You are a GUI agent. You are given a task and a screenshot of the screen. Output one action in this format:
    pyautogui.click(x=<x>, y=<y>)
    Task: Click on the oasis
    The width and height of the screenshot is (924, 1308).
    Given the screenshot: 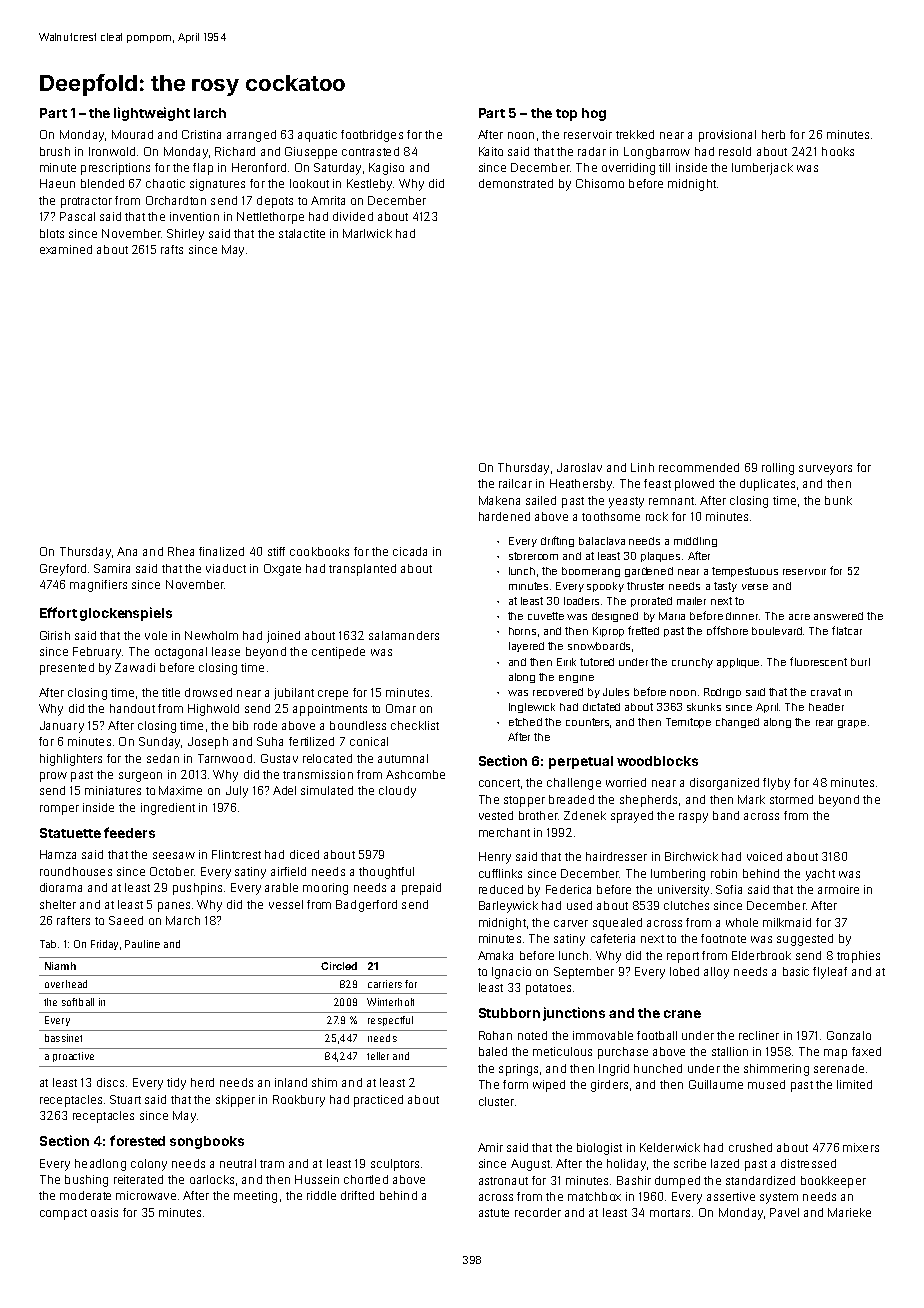 What is the action you would take?
    pyautogui.click(x=104, y=1212)
